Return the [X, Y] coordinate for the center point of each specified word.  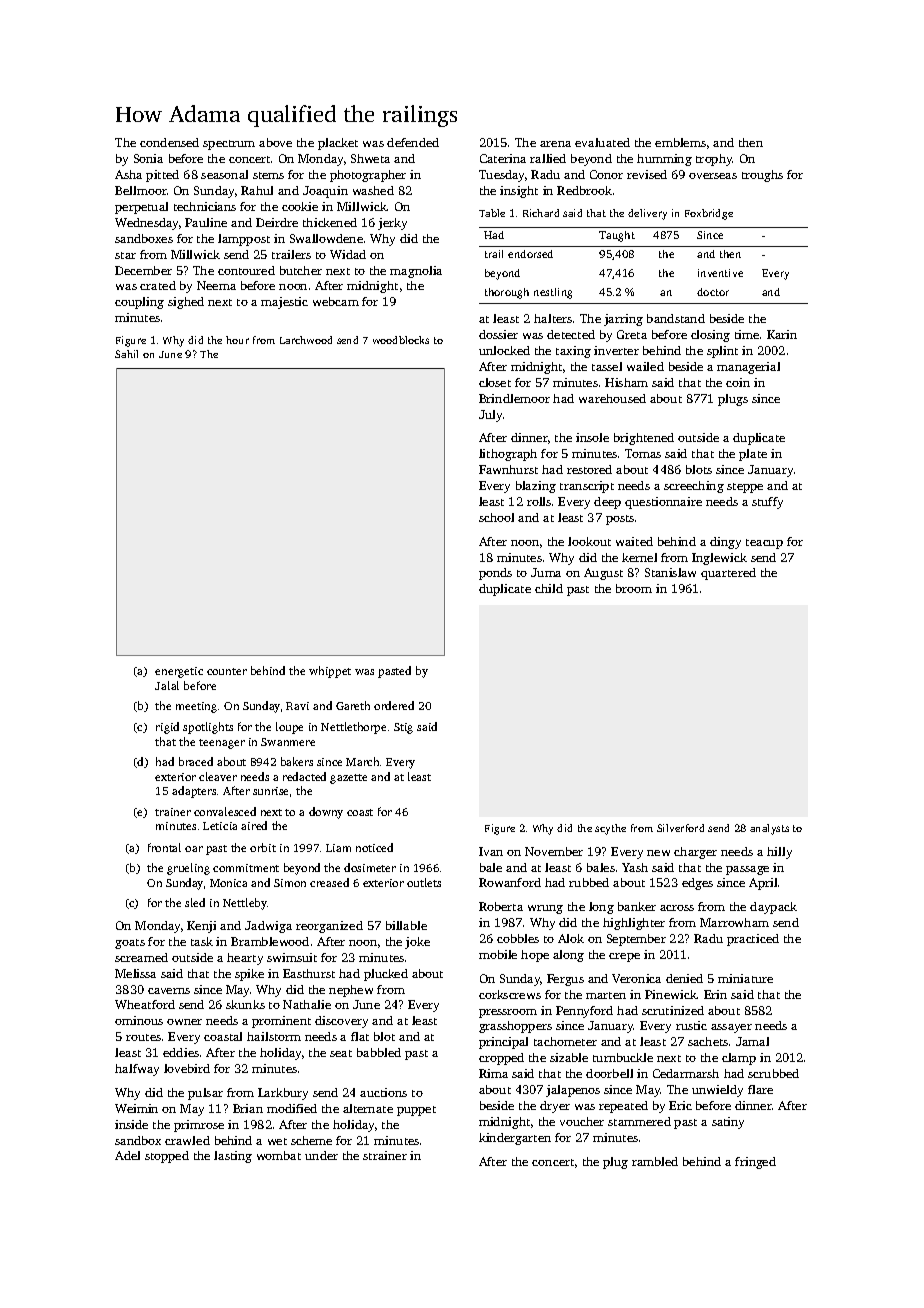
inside [131, 1124]
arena [555, 144]
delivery [647, 214]
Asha [128, 174]
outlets [424, 882]
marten [606, 995]
